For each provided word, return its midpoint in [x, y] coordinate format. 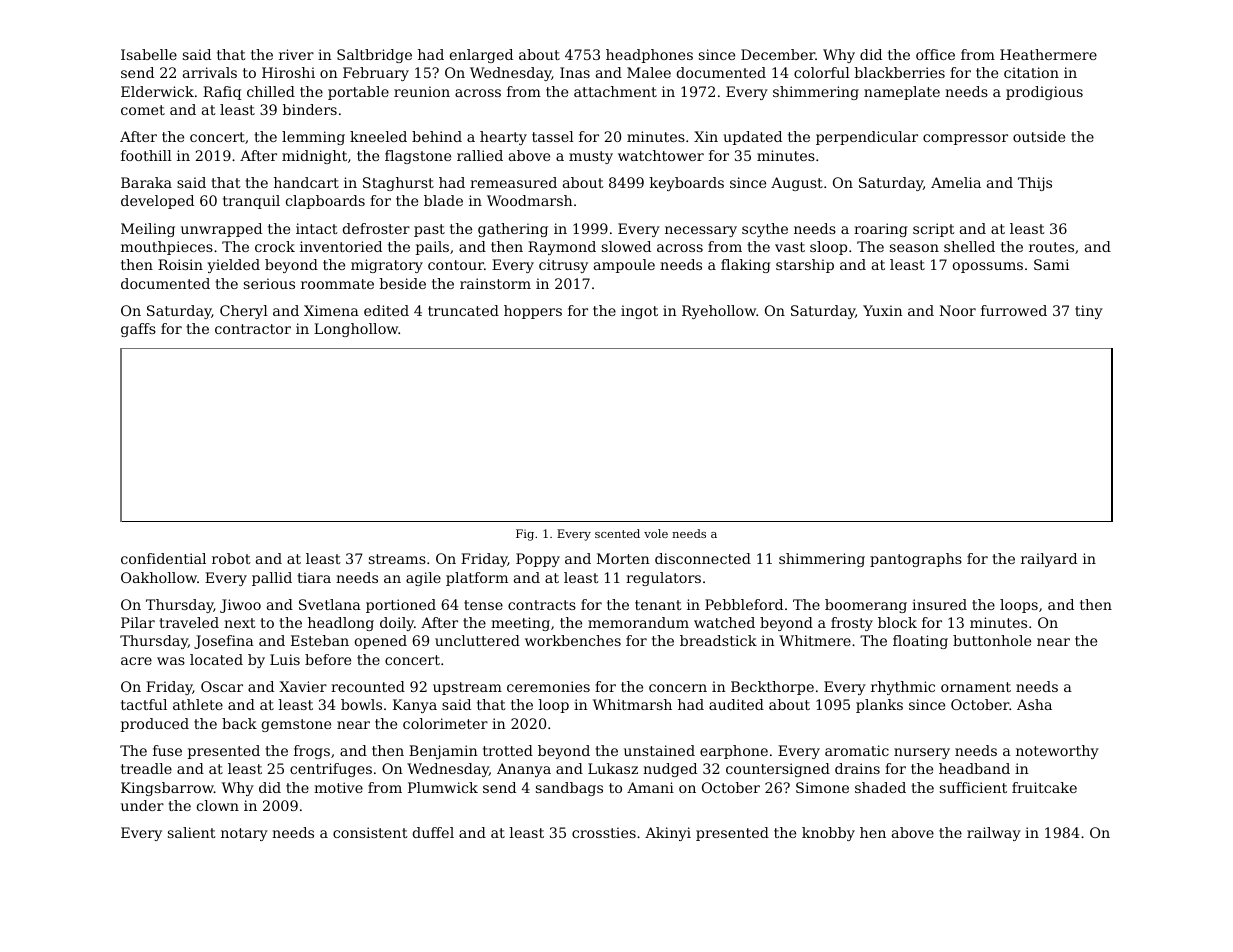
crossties [604, 832]
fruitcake [1044, 787]
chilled [271, 91]
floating [920, 642]
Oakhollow [159, 577]
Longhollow [356, 330]
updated [752, 138]
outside [1039, 136]
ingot [639, 312]
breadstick [718, 640]
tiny [1089, 312]
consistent [370, 832]
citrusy [563, 266]
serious [269, 283]
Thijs [1035, 184]
